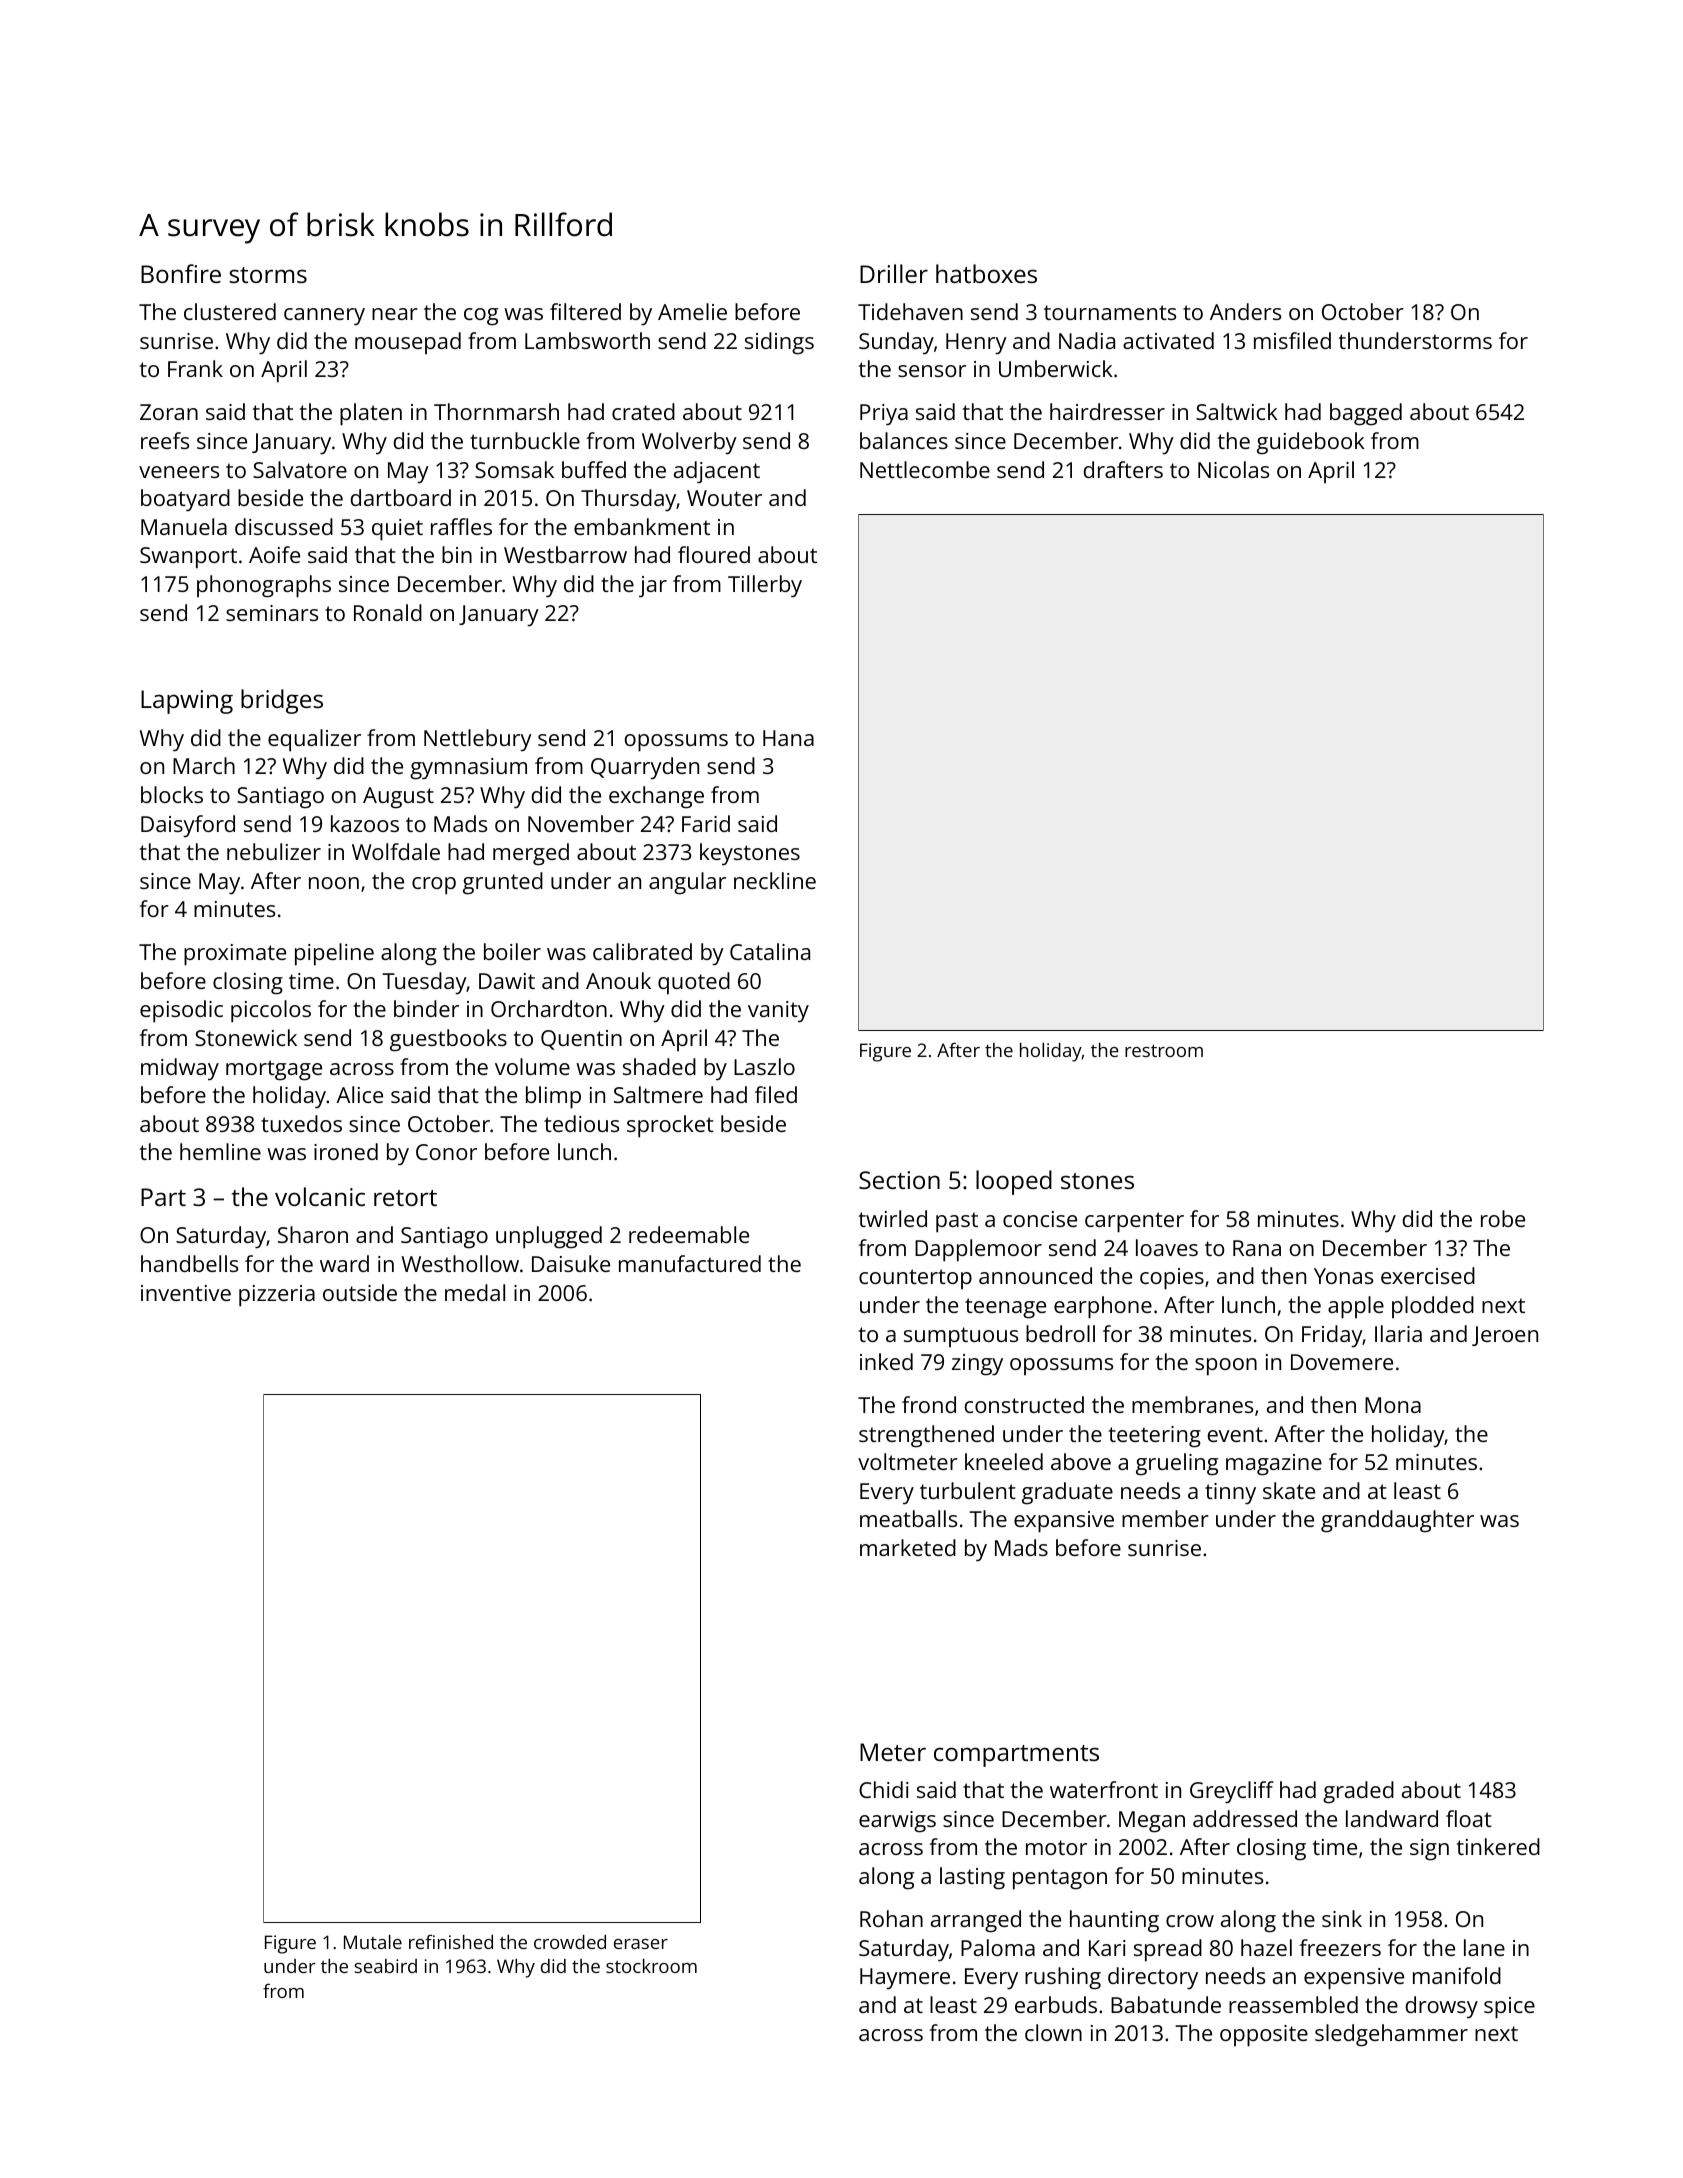  I want to click on redeemable, so click(689, 1234).
